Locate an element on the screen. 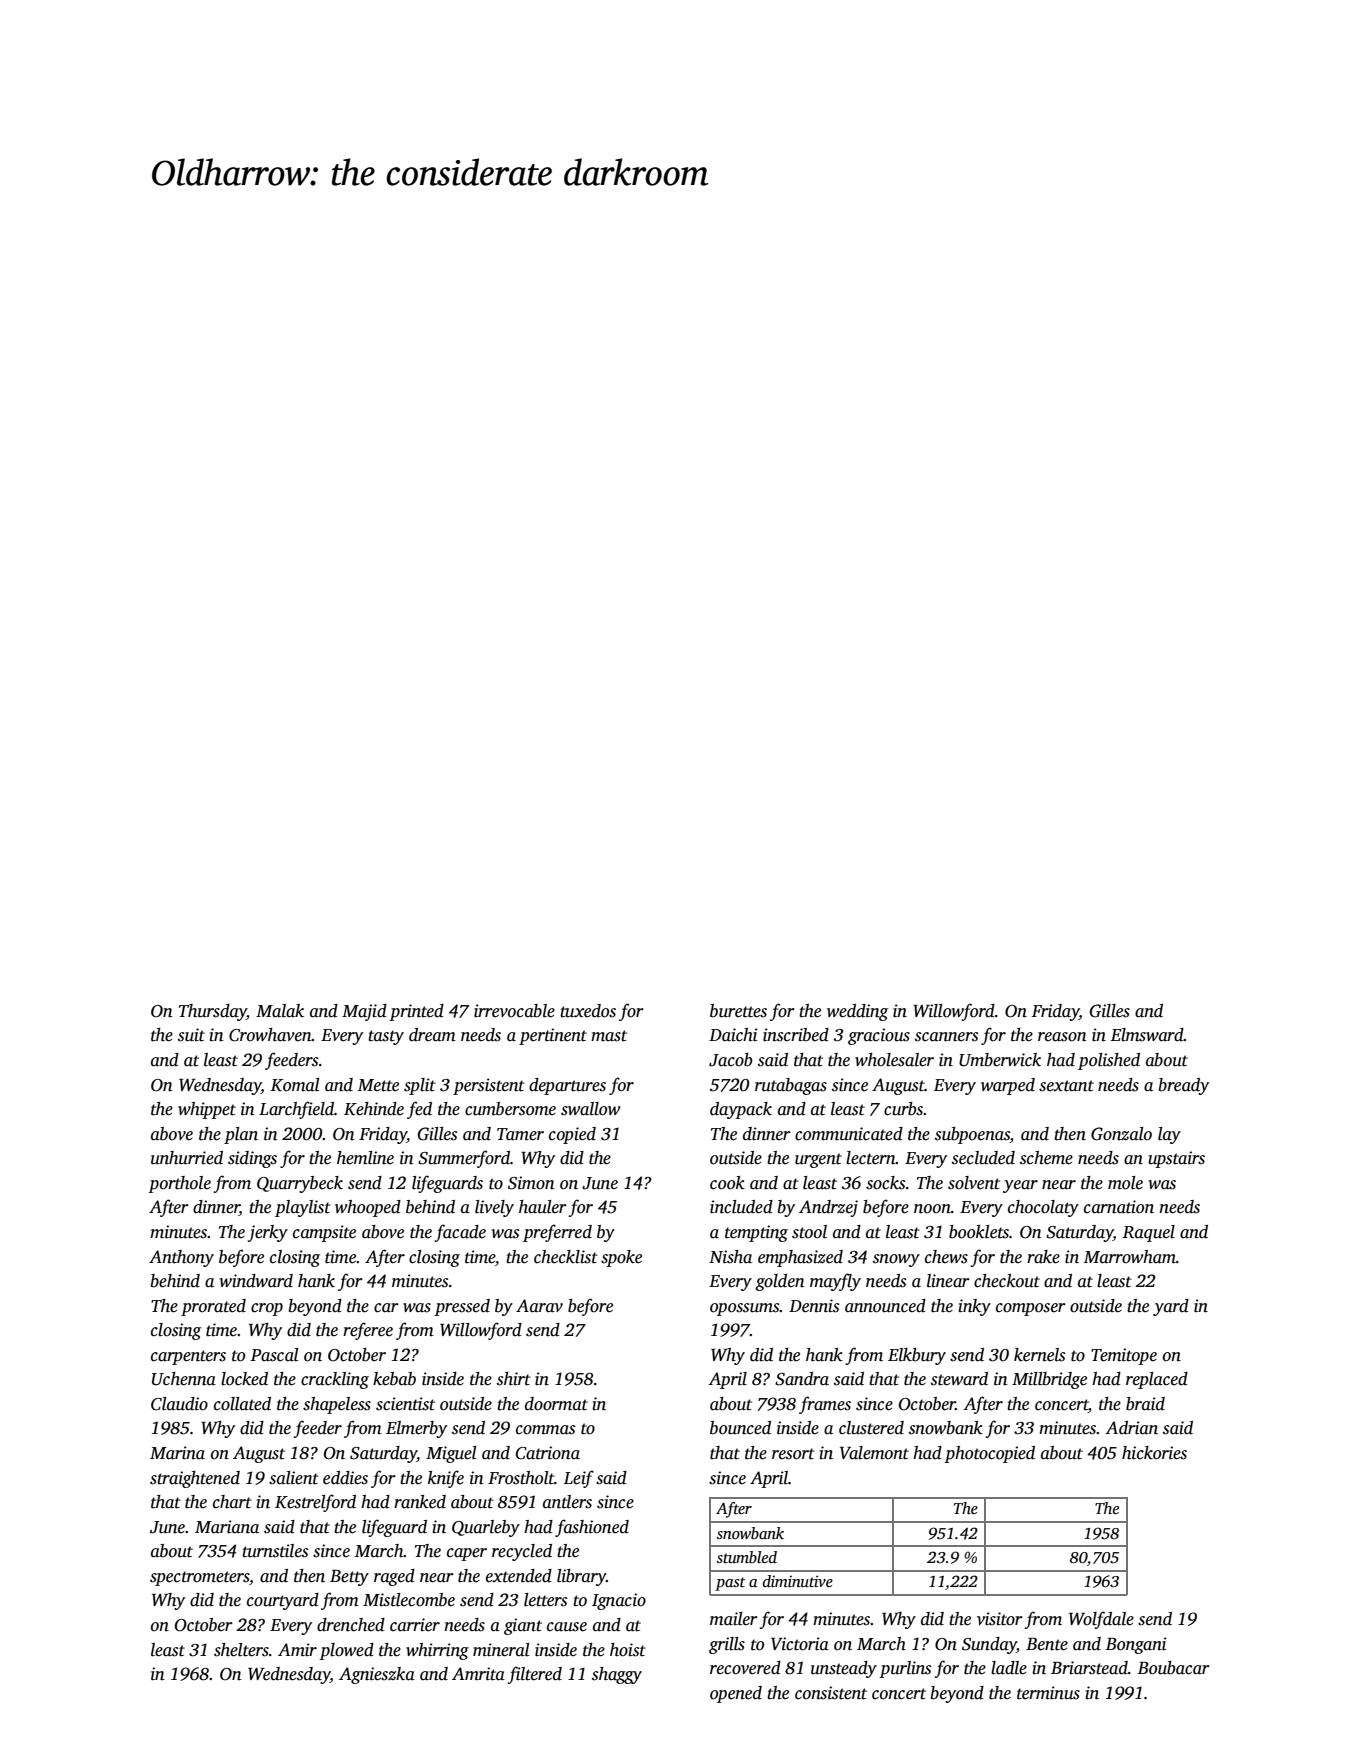 This screenshot has width=1362, height=1762. tasty is located at coordinates (386, 1037).
